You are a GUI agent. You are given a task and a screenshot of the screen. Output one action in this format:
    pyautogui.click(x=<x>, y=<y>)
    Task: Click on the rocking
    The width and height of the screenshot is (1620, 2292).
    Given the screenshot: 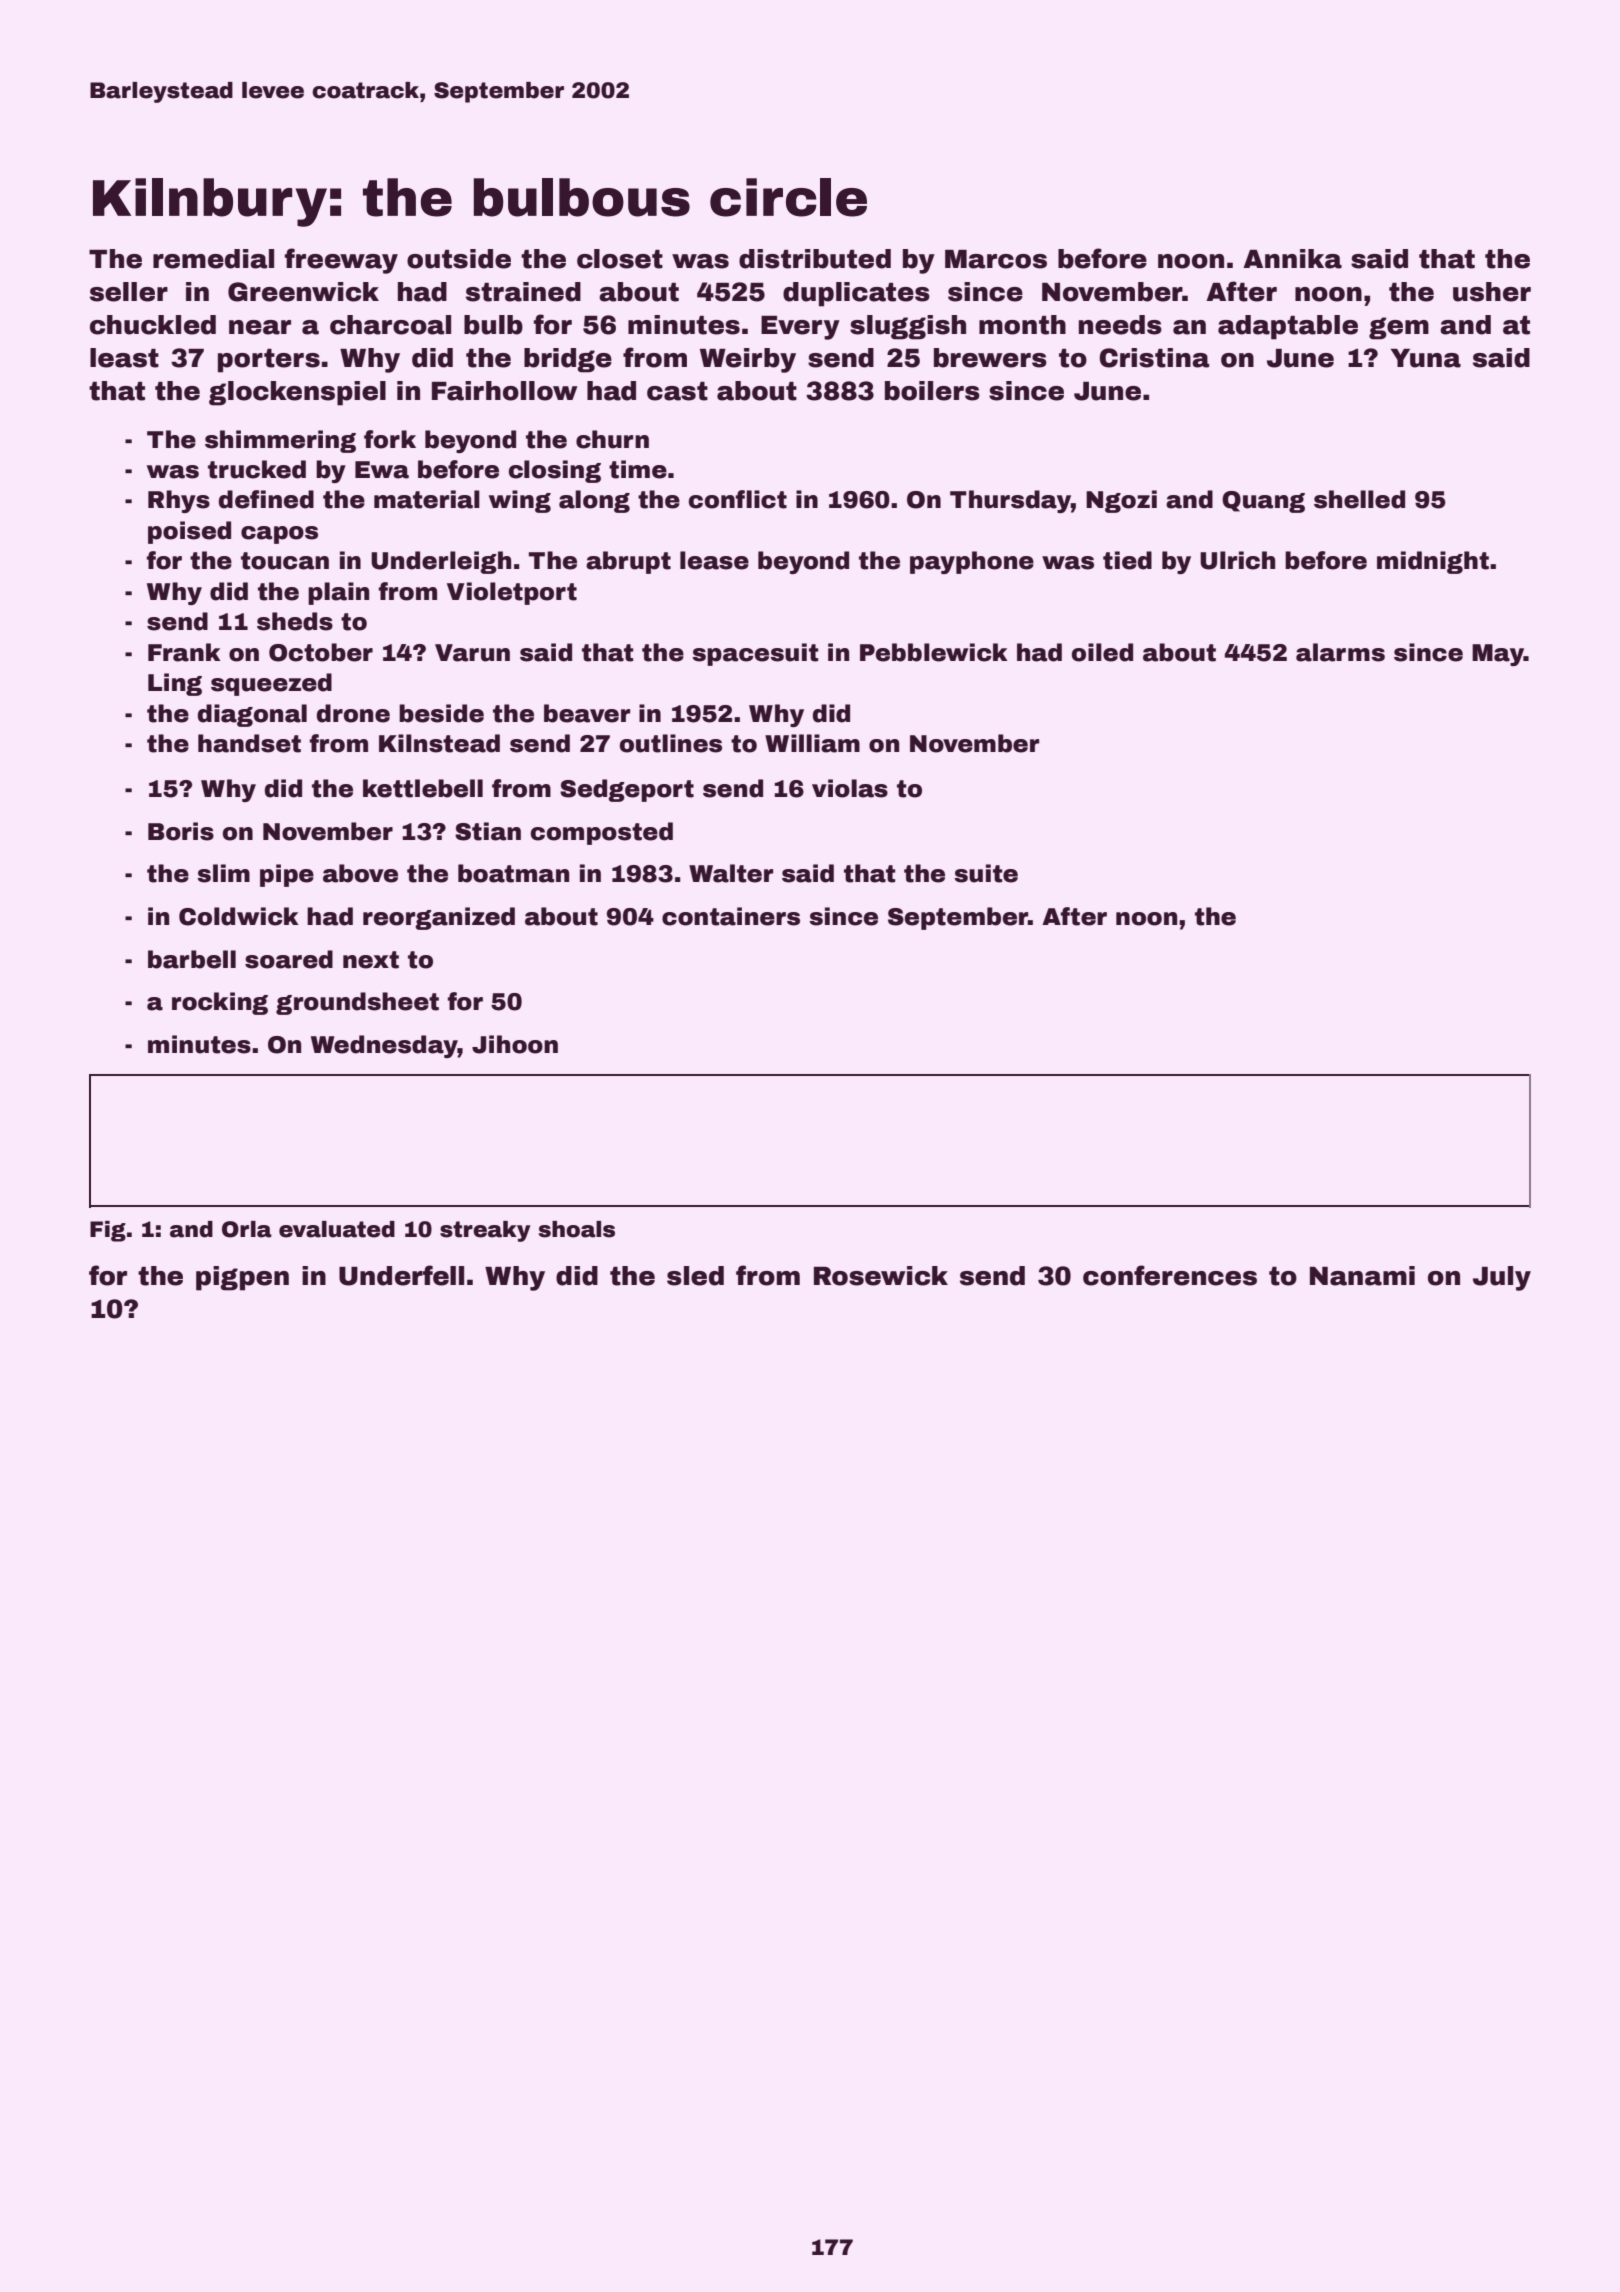 What is the action you would take?
    pyautogui.click(x=220, y=1003)
